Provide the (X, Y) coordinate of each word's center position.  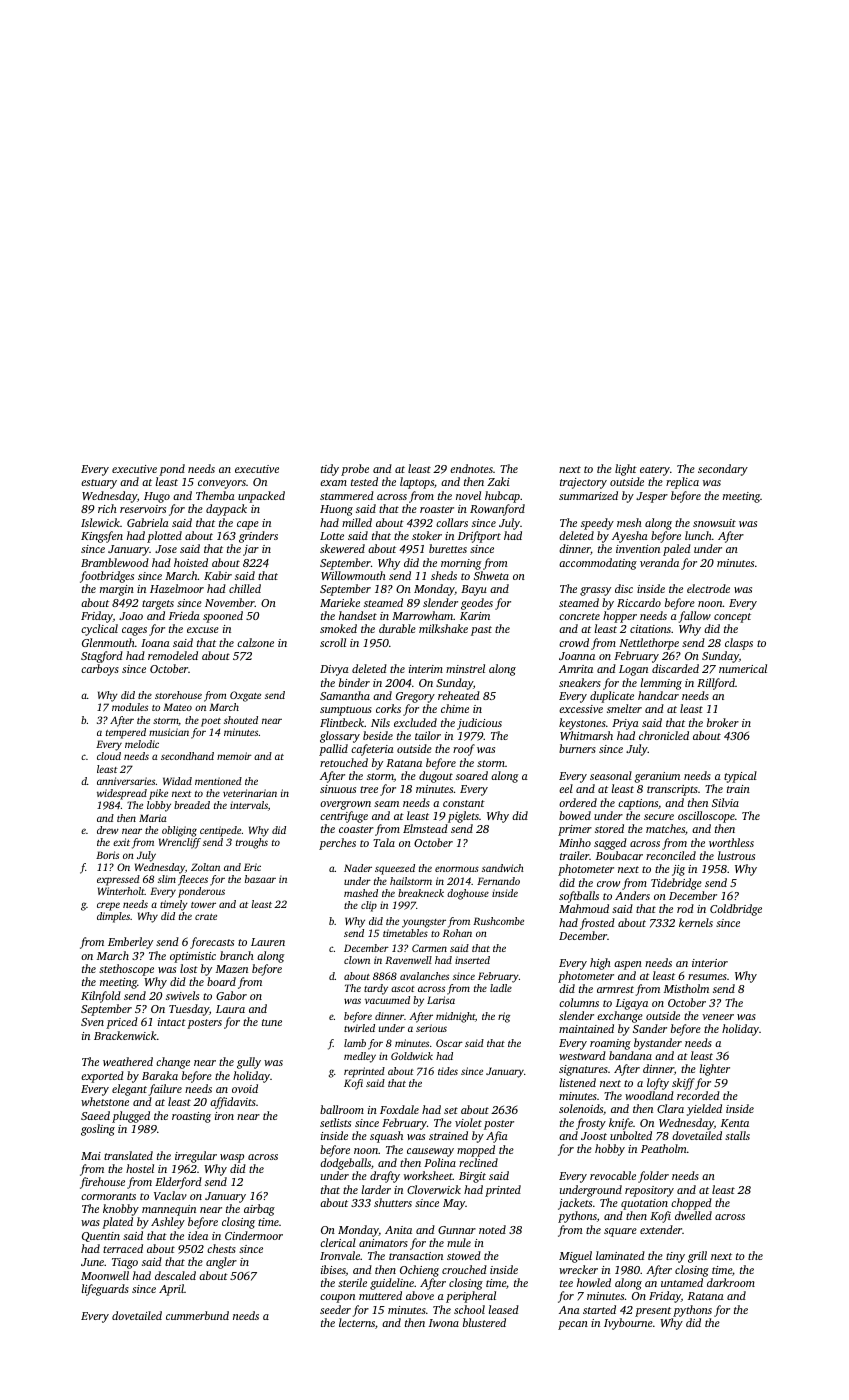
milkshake (443, 628)
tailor (428, 735)
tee (566, 1283)
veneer (718, 1017)
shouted (241, 720)
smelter (624, 708)
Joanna (577, 656)
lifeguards (105, 1290)
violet (468, 1122)
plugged (131, 1117)
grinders (258, 537)
